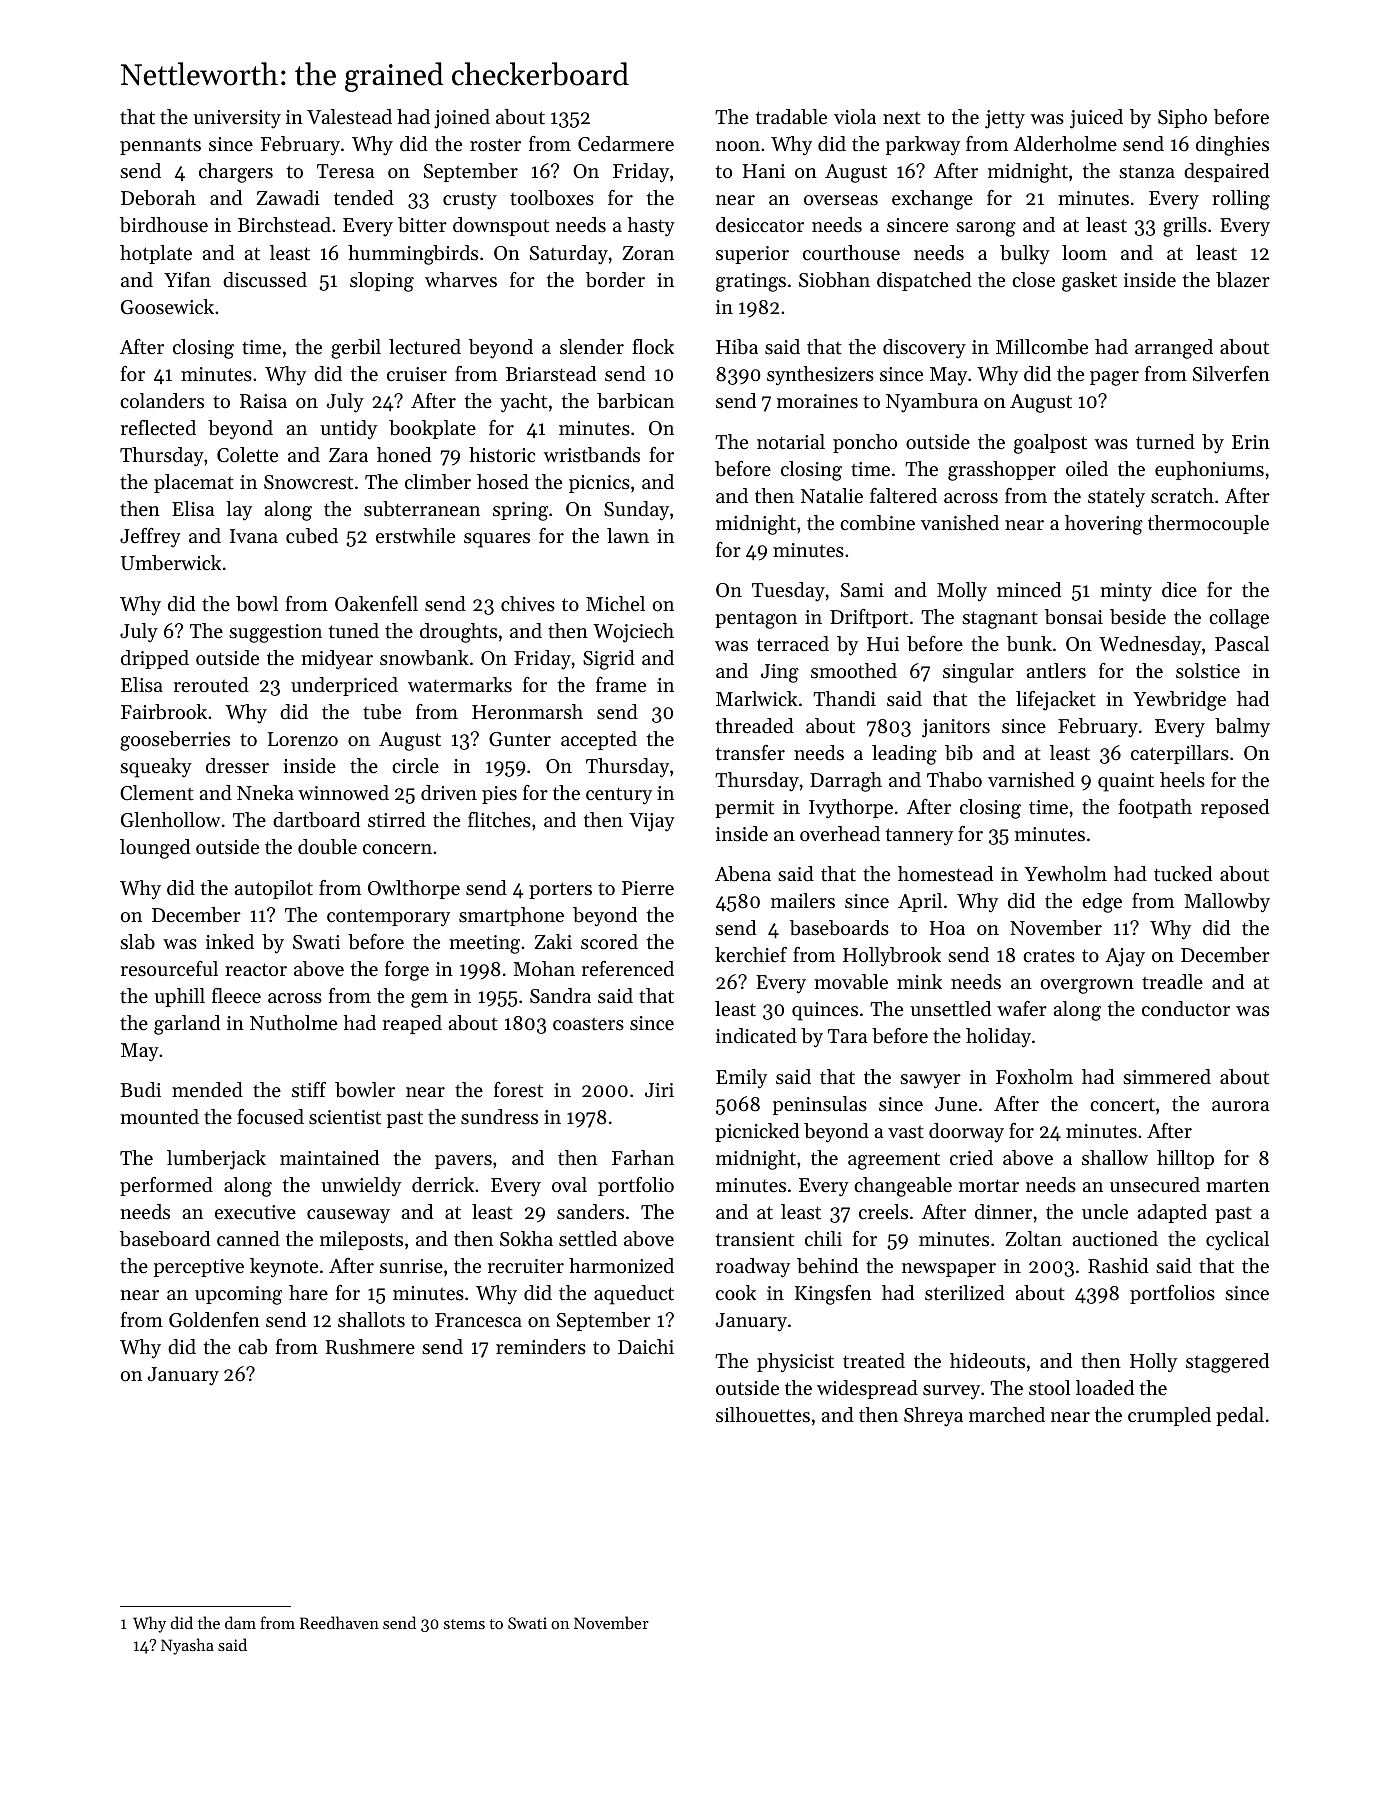 The width and height of the page is (1390, 1799). I want to click on solstice, so click(1208, 671).
